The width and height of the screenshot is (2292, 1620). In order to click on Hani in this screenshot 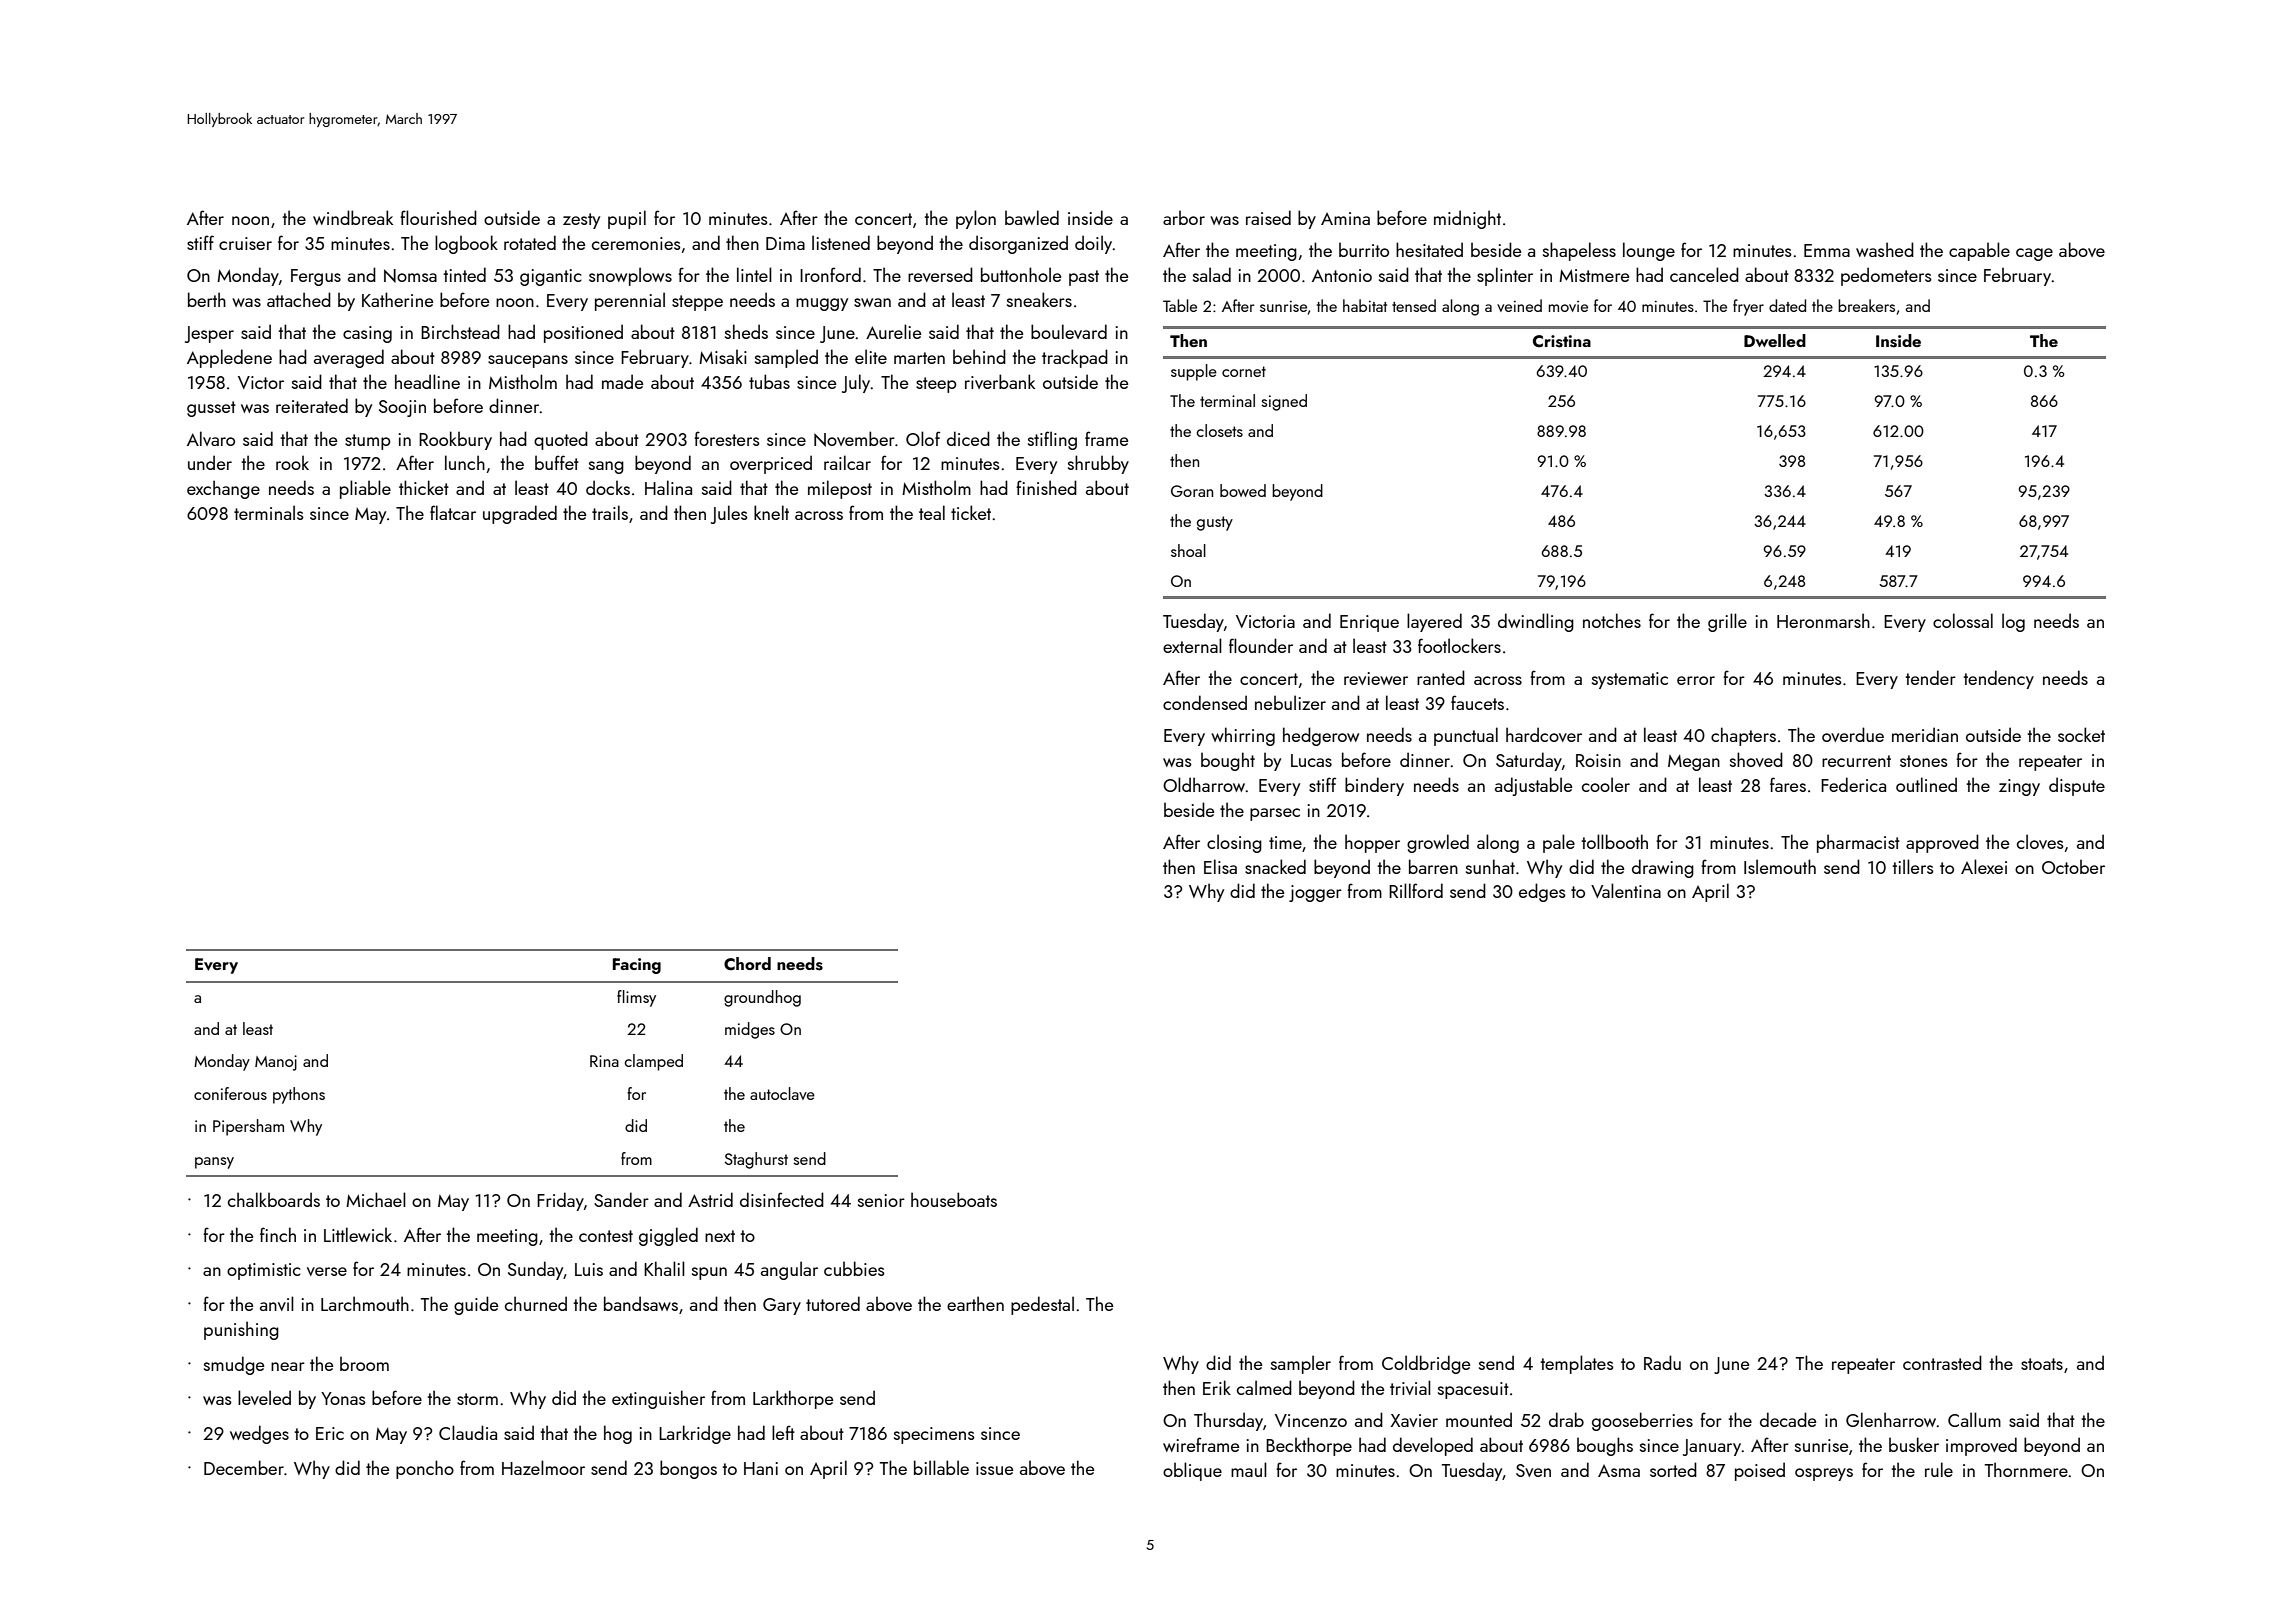, I will do `click(761, 1468)`.
